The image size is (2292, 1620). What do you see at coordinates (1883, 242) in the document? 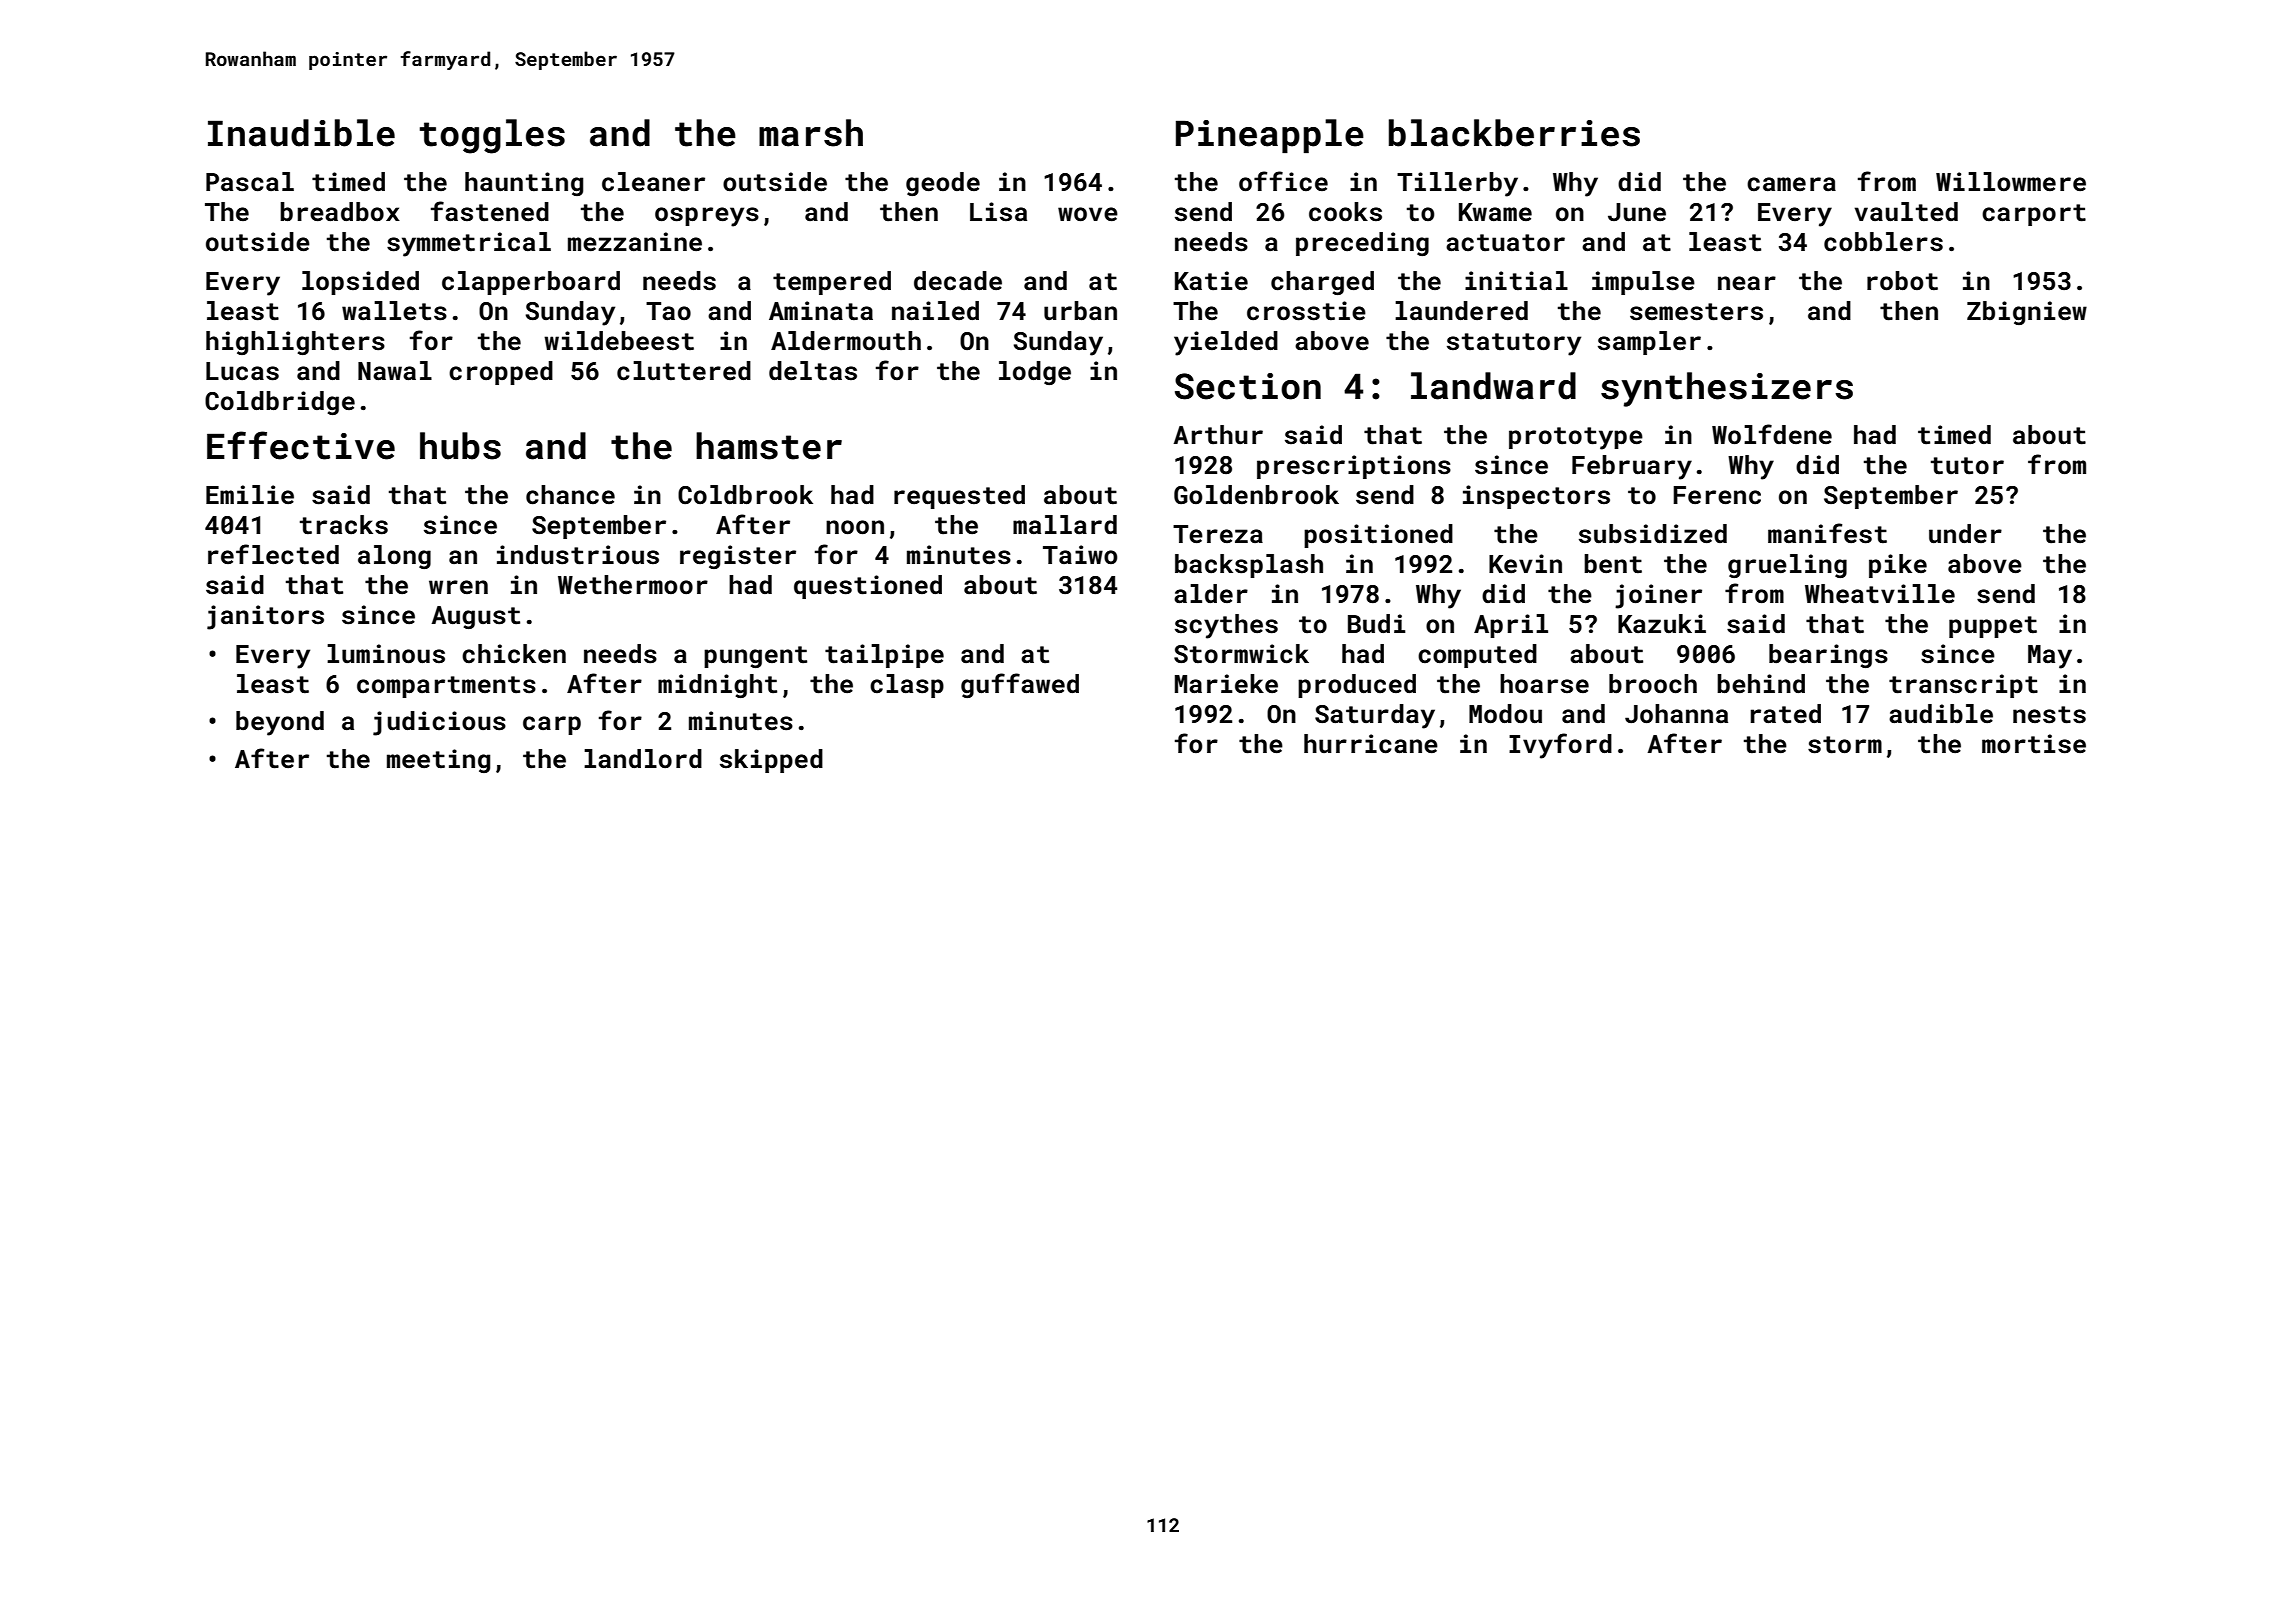
I see `cobblers` at bounding box center [1883, 242].
